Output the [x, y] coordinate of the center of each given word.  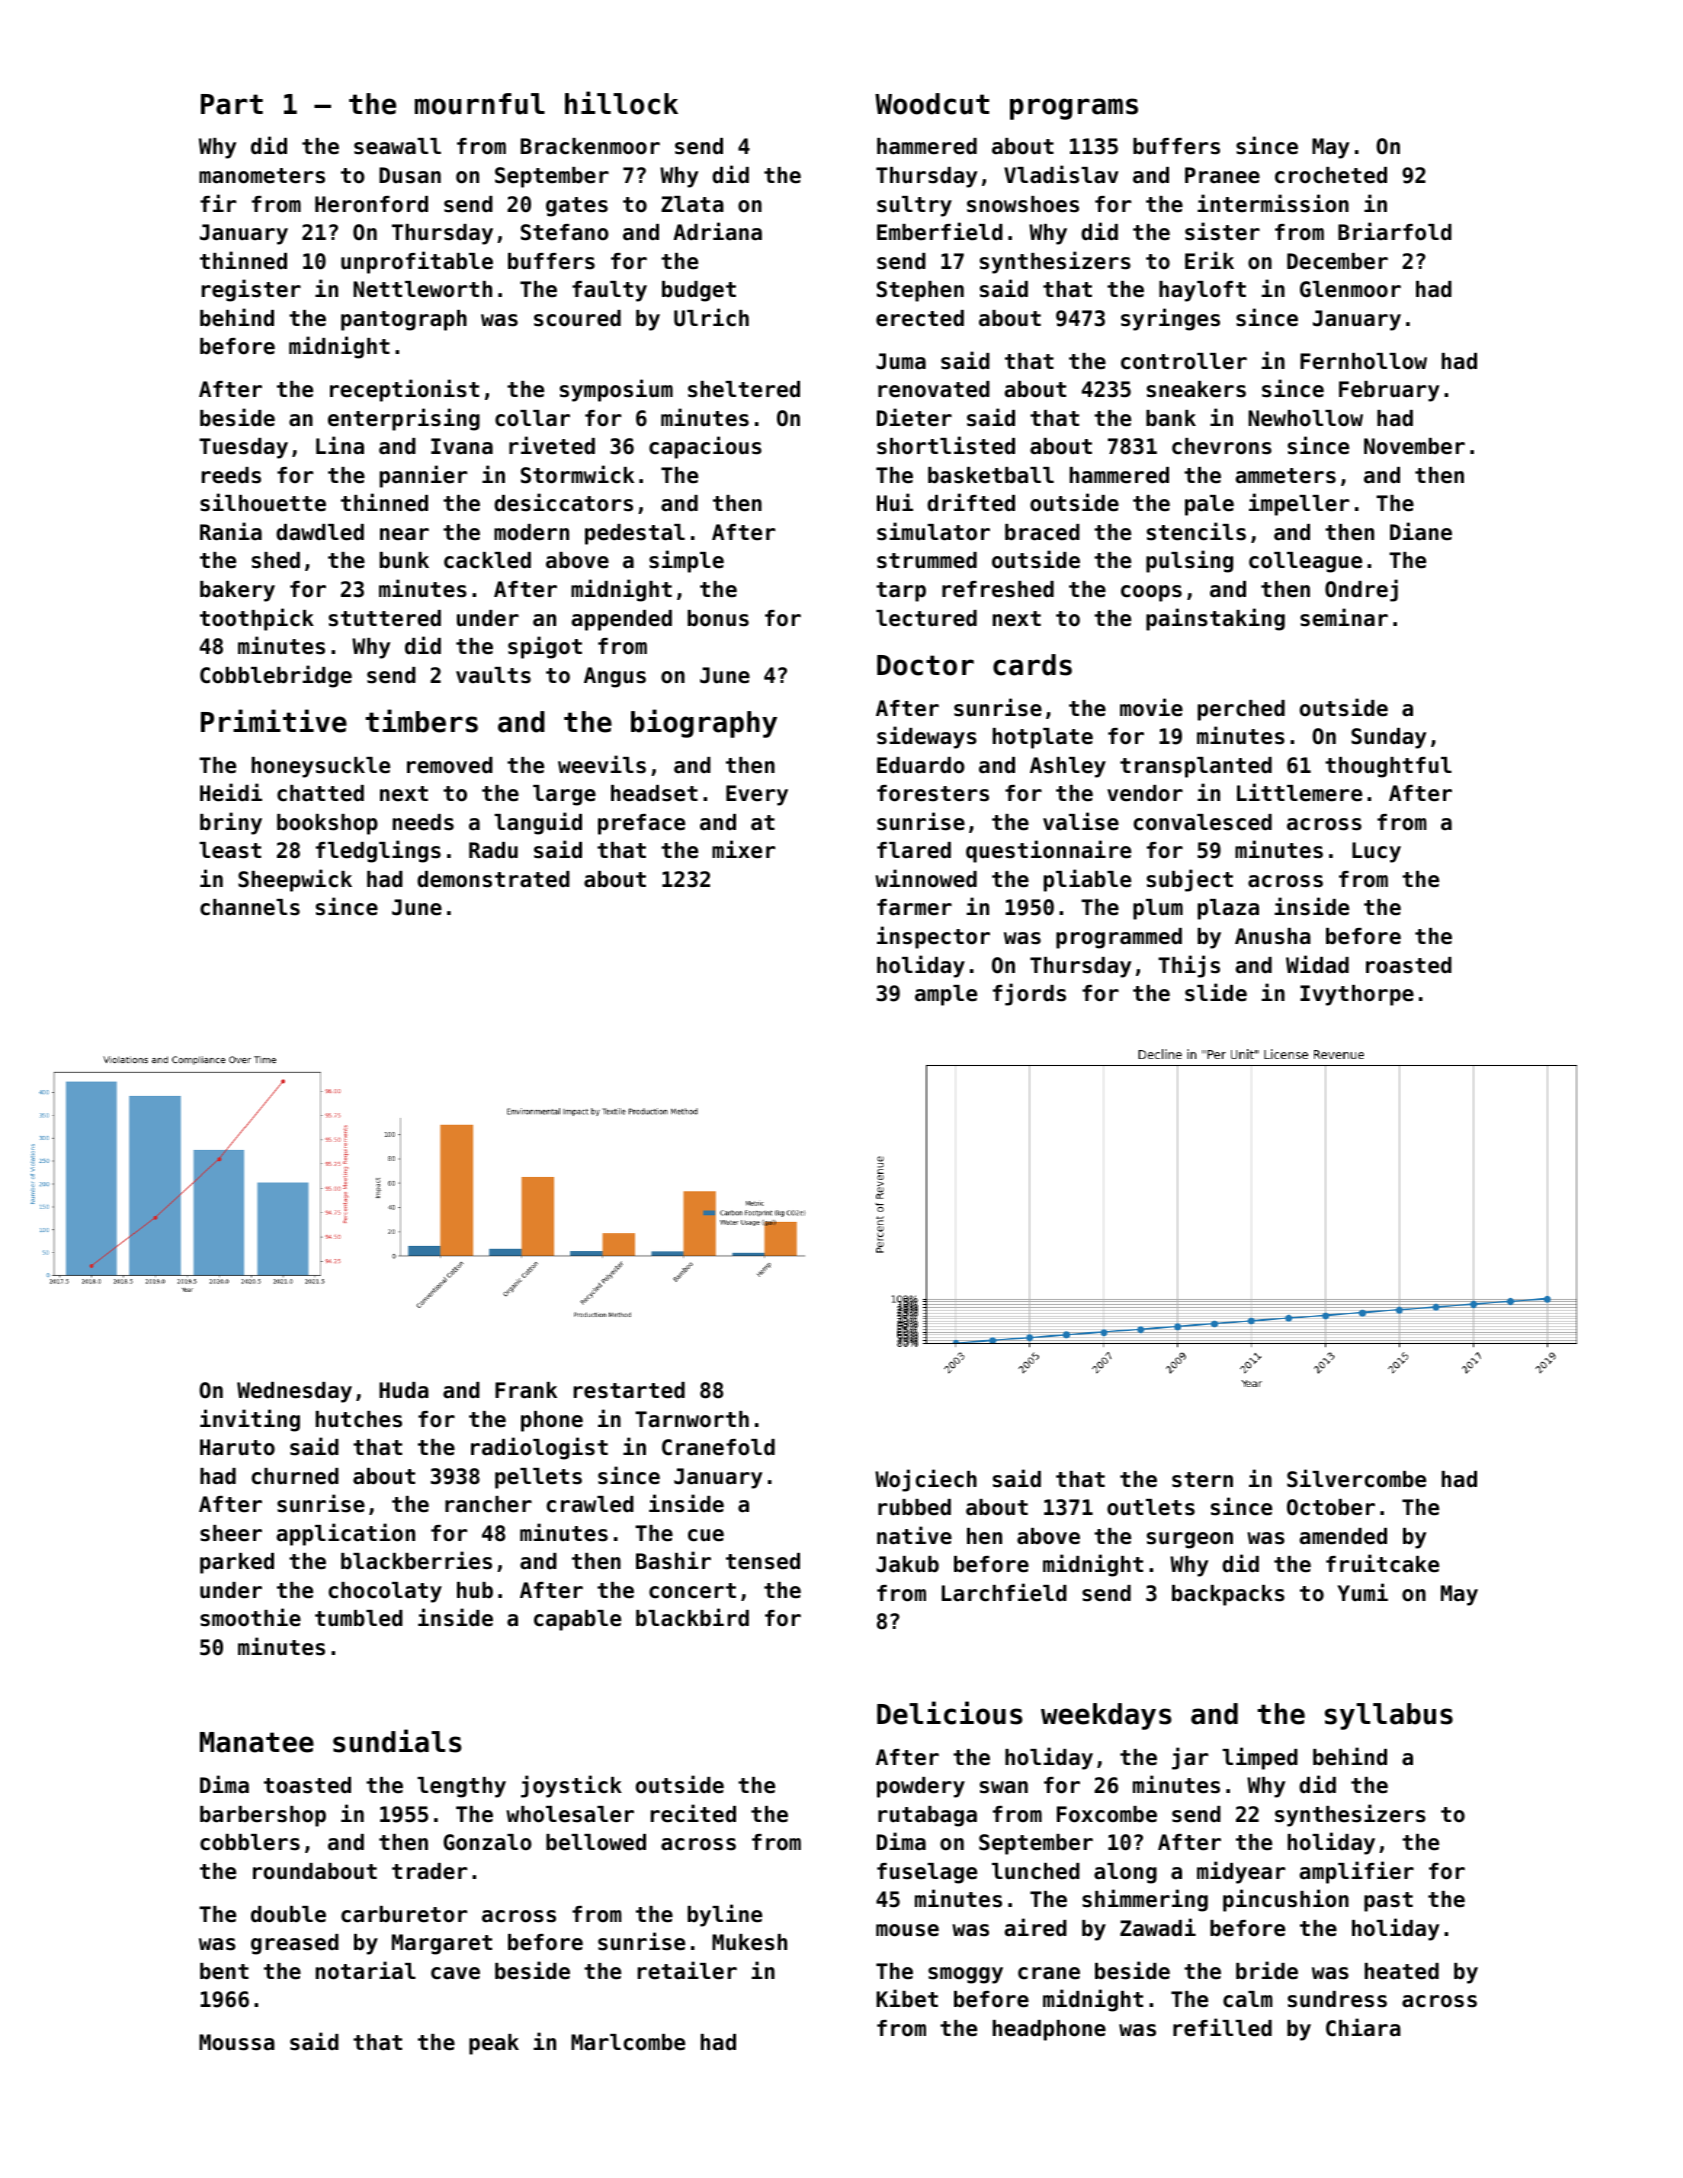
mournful [480, 104]
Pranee [1222, 175]
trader [429, 1871]
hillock [621, 103]
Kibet [907, 1998]
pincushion [1286, 1900]
